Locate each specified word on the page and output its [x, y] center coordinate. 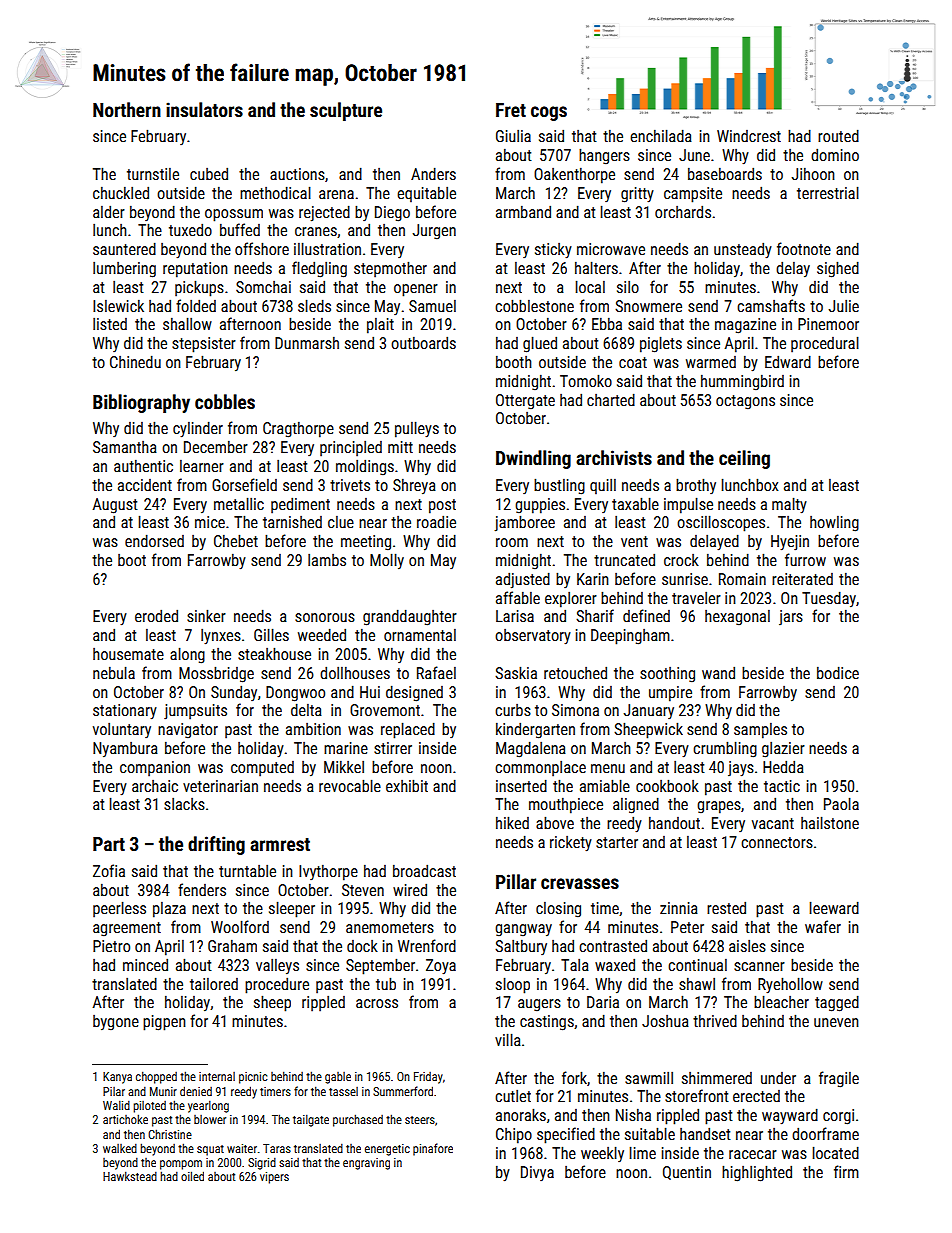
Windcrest [749, 136]
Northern [127, 109]
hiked [512, 822]
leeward [834, 907]
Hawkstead [130, 1176]
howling [834, 524]
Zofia [109, 870]
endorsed [154, 540]
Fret [511, 110]
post [442, 506]
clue [341, 522]
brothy [696, 486]
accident [145, 485]
